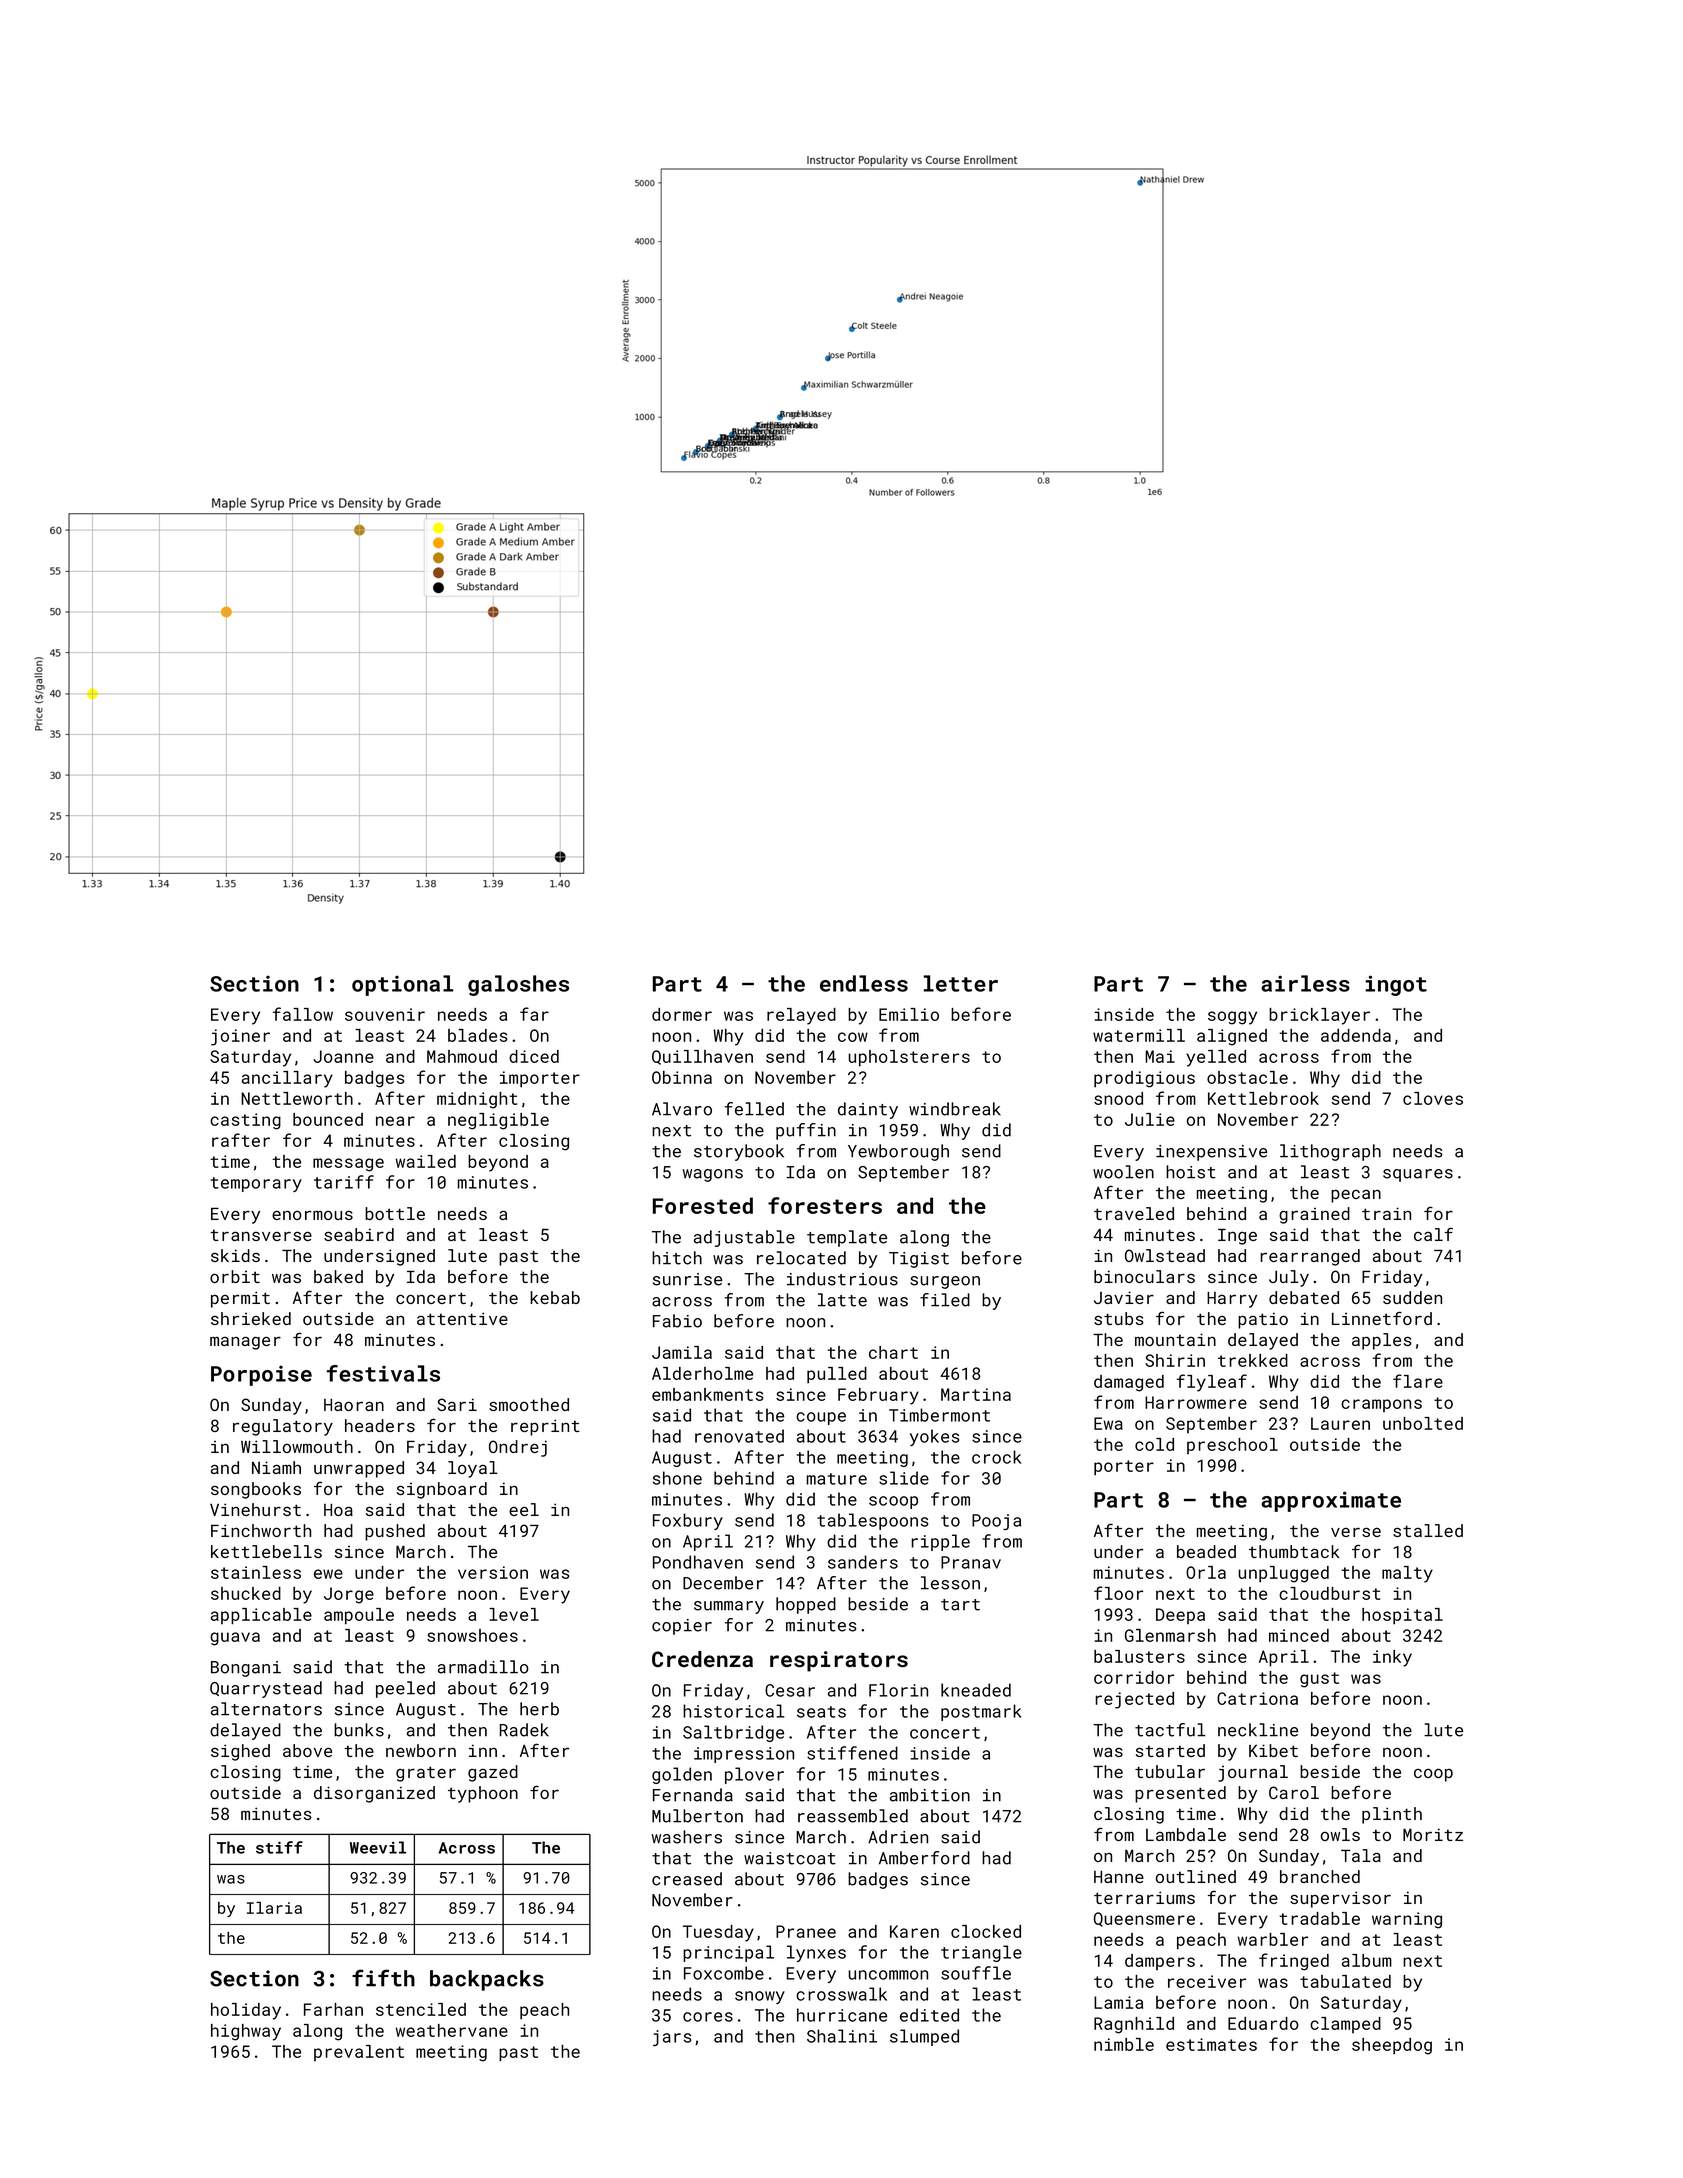  What do you see at coordinates (1396, 985) in the screenshot?
I see `ingot` at bounding box center [1396, 985].
